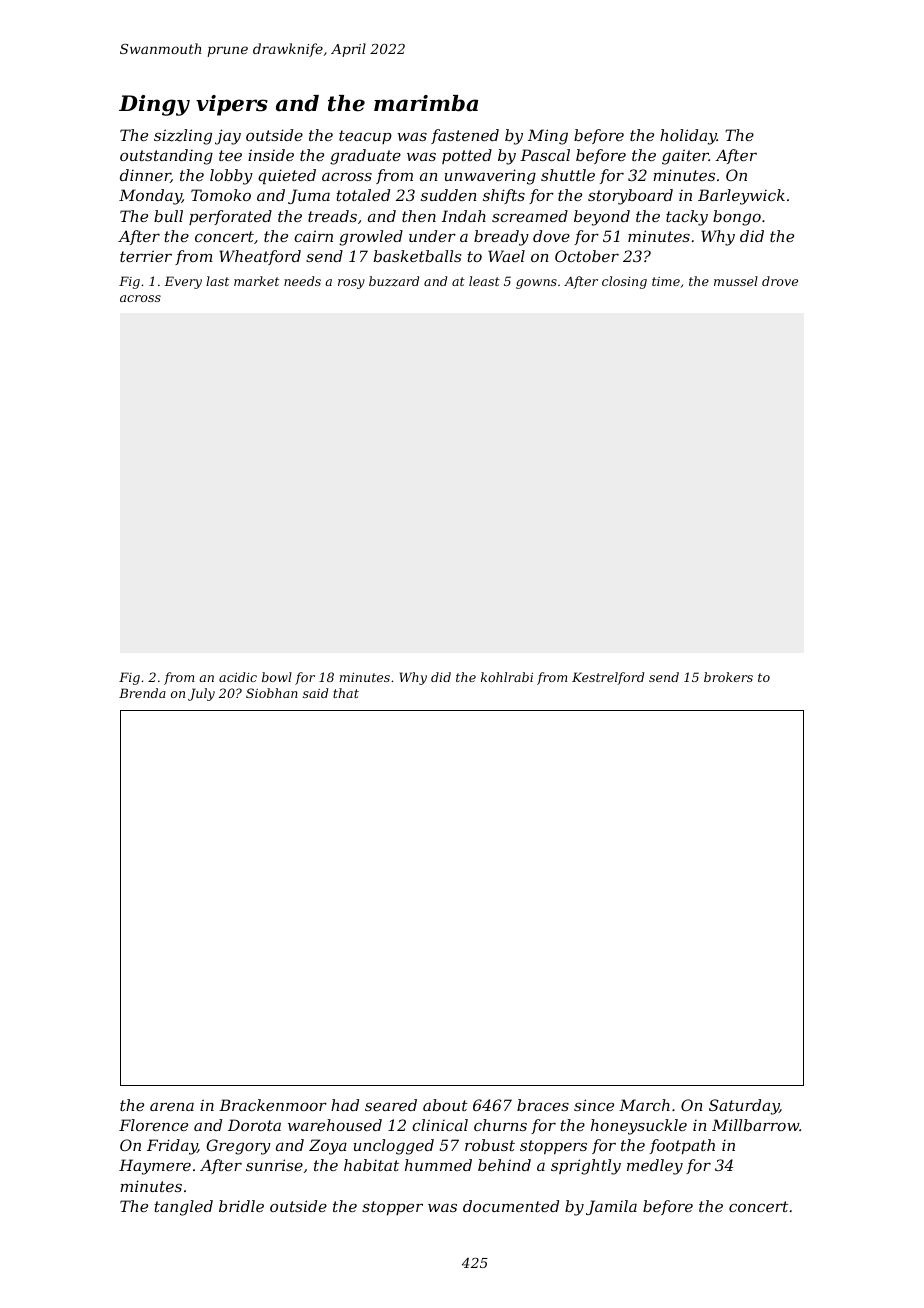  Describe the element at coordinates (438, 1165) in the image. I see `hummed` at that location.
